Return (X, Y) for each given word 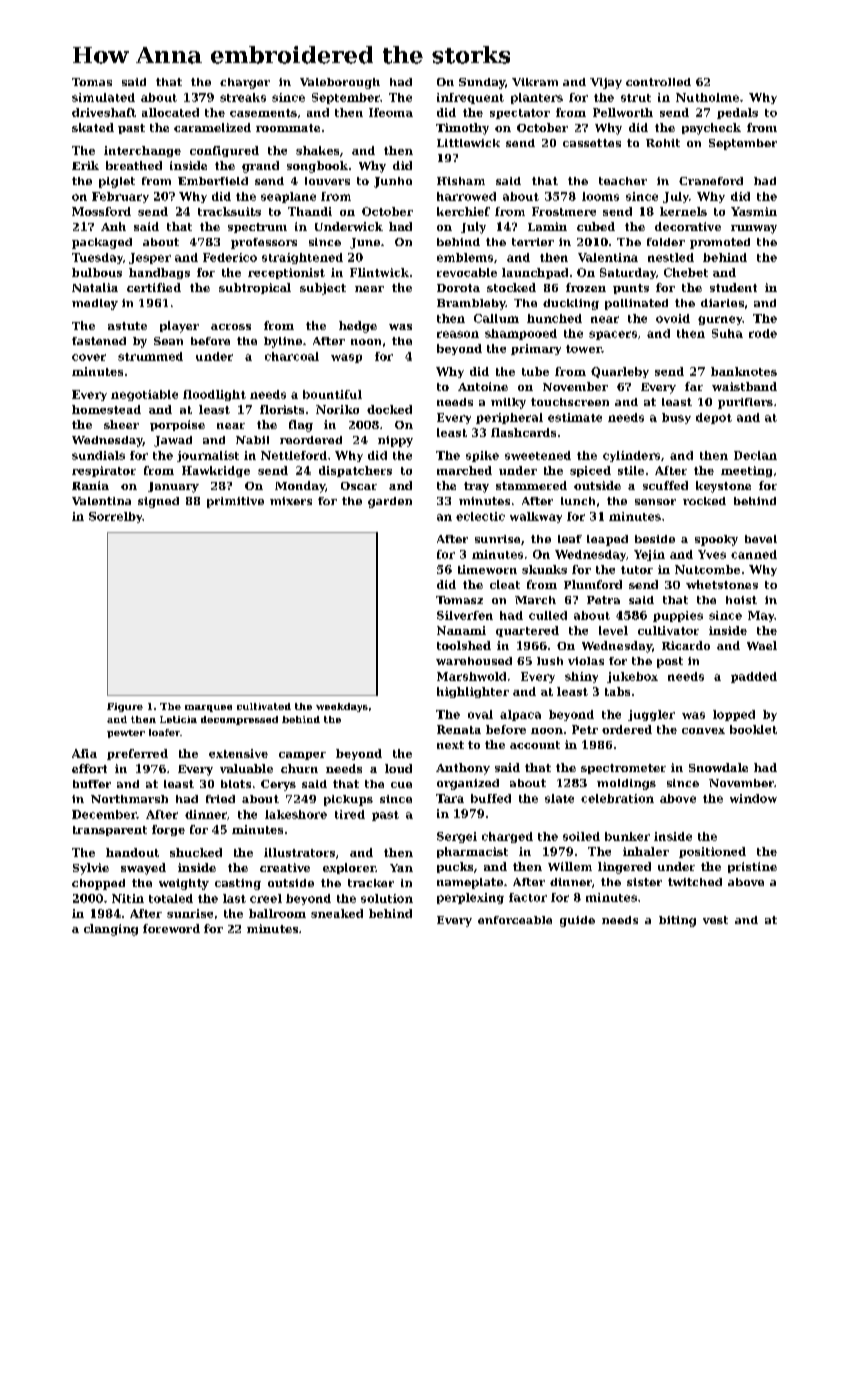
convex (703, 731)
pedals (737, 113)
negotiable (144, 395)
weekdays (342, 707)
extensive (238, 753)
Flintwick (379, 272)
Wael (762, 645)
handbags (159, 273)
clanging (111, 930)
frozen (586, 287)
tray (476, 487)
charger (245, 83)
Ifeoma (391, 112)
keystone (723, 487)
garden (390, 502)
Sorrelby (116, 517)
